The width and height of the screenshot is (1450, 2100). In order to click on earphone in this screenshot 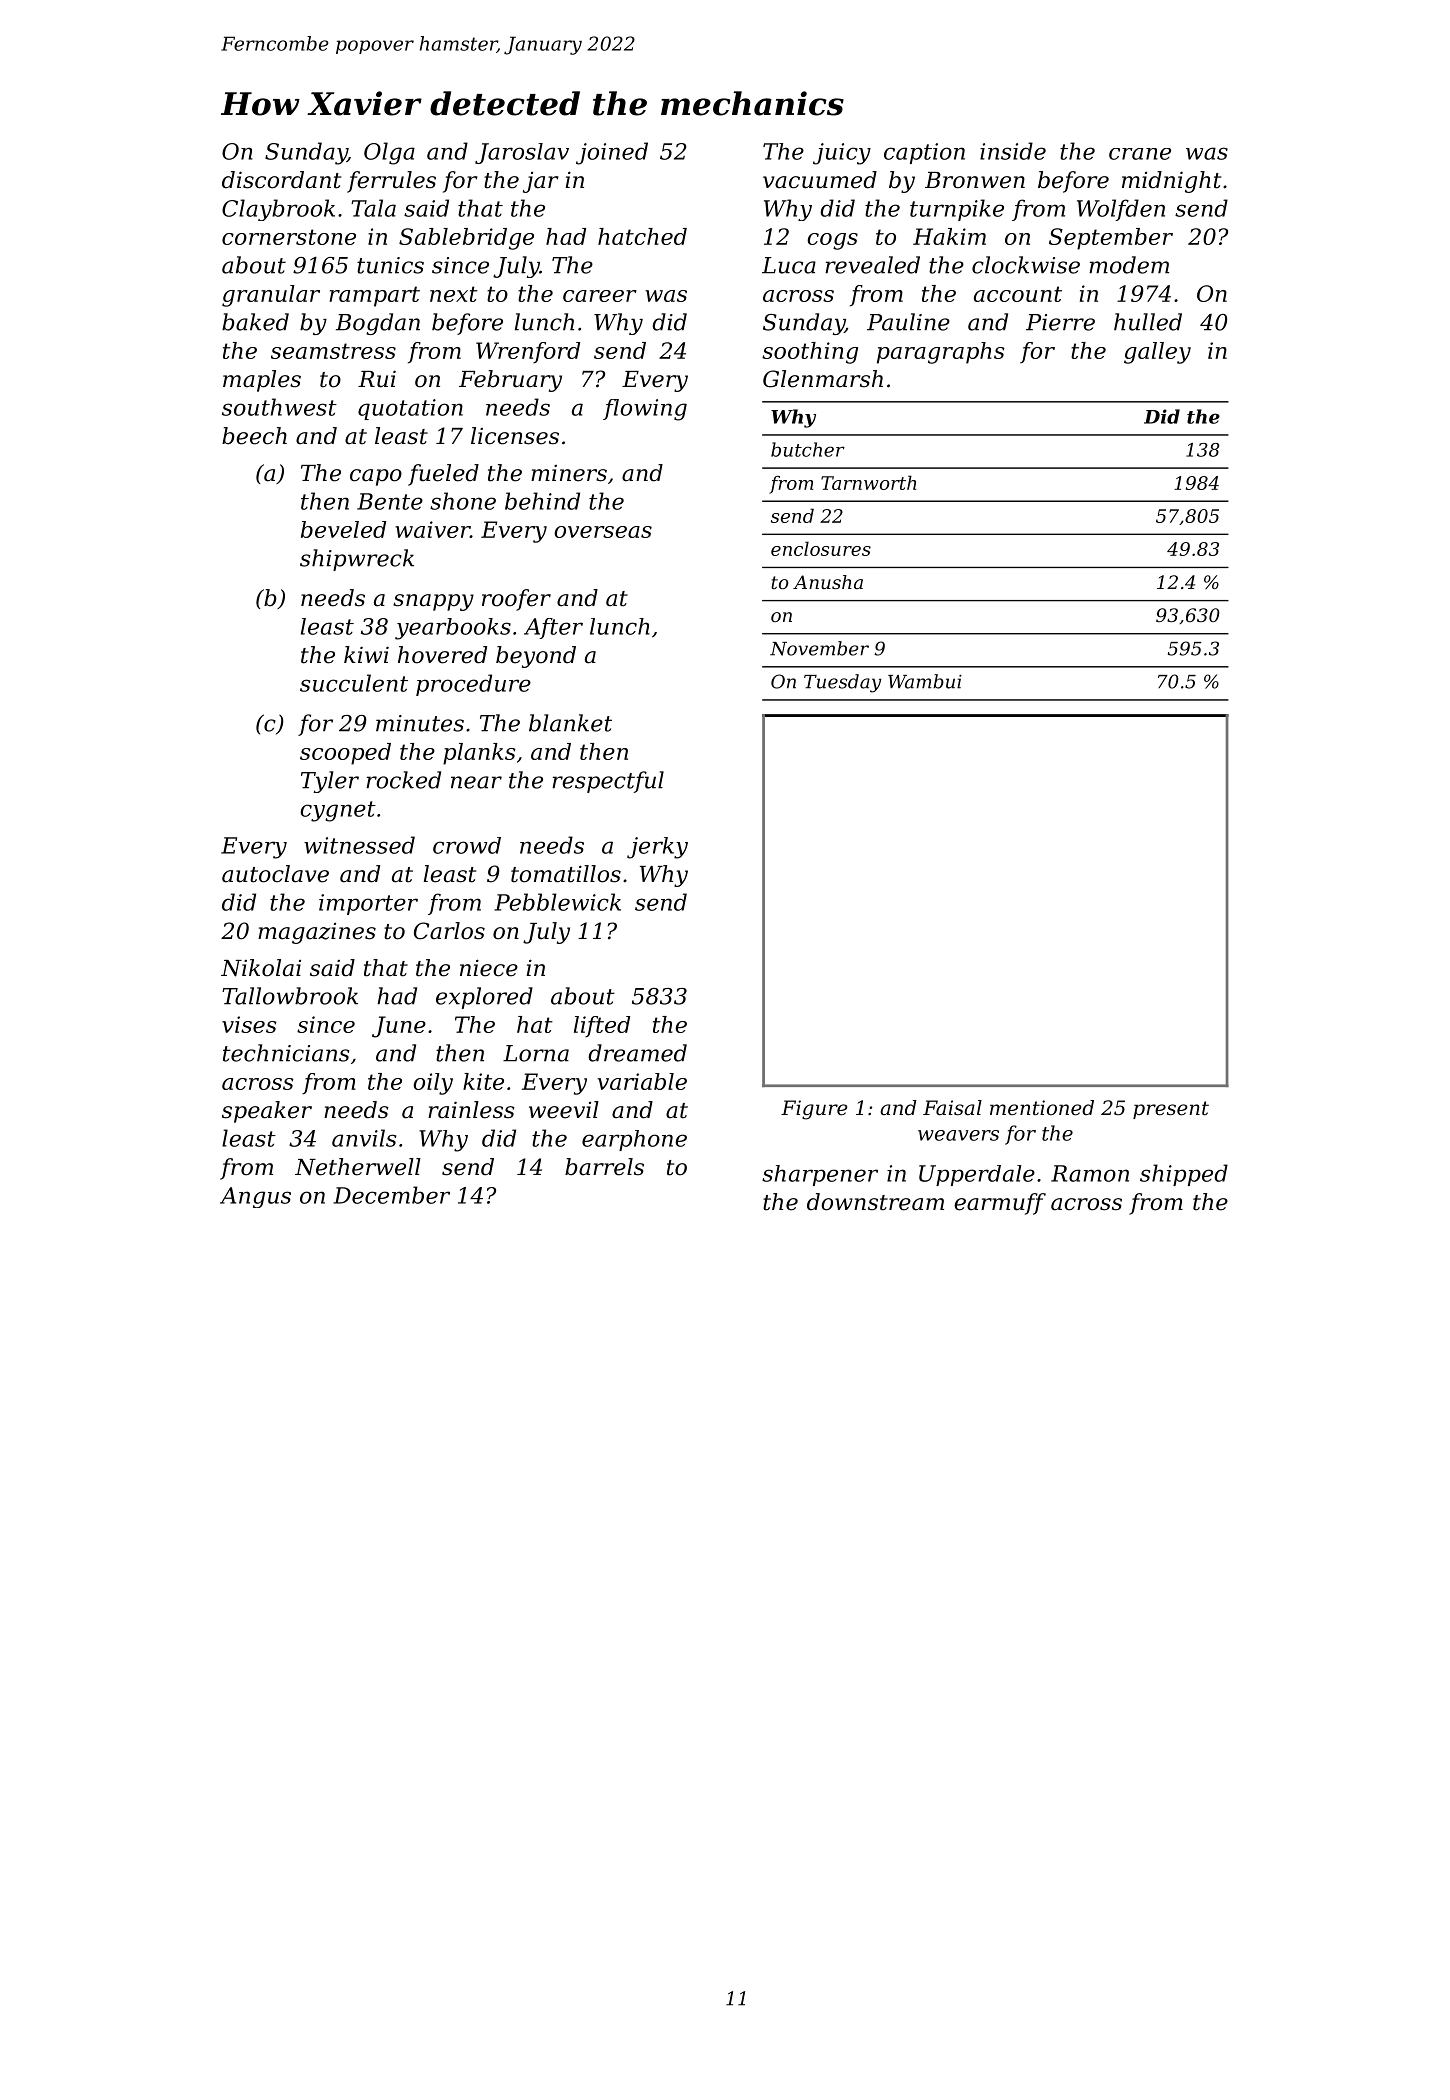, I will do `click(634, 1140)`.
